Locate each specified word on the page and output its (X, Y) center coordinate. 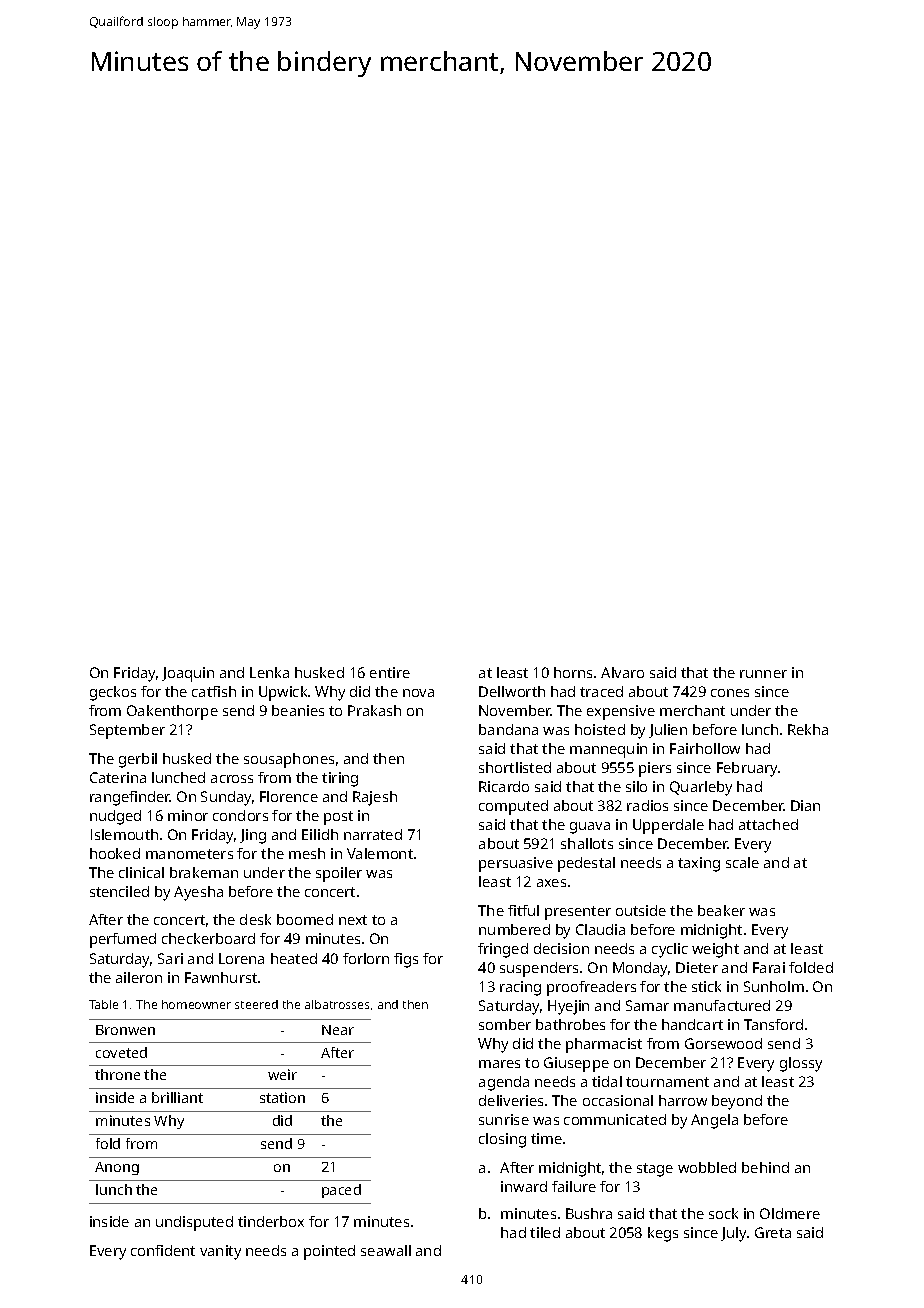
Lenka (269, 672)
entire (390, 672)
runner (763, 674)
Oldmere (790, 1213)
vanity (220, 1252)
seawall (386, 1250)
